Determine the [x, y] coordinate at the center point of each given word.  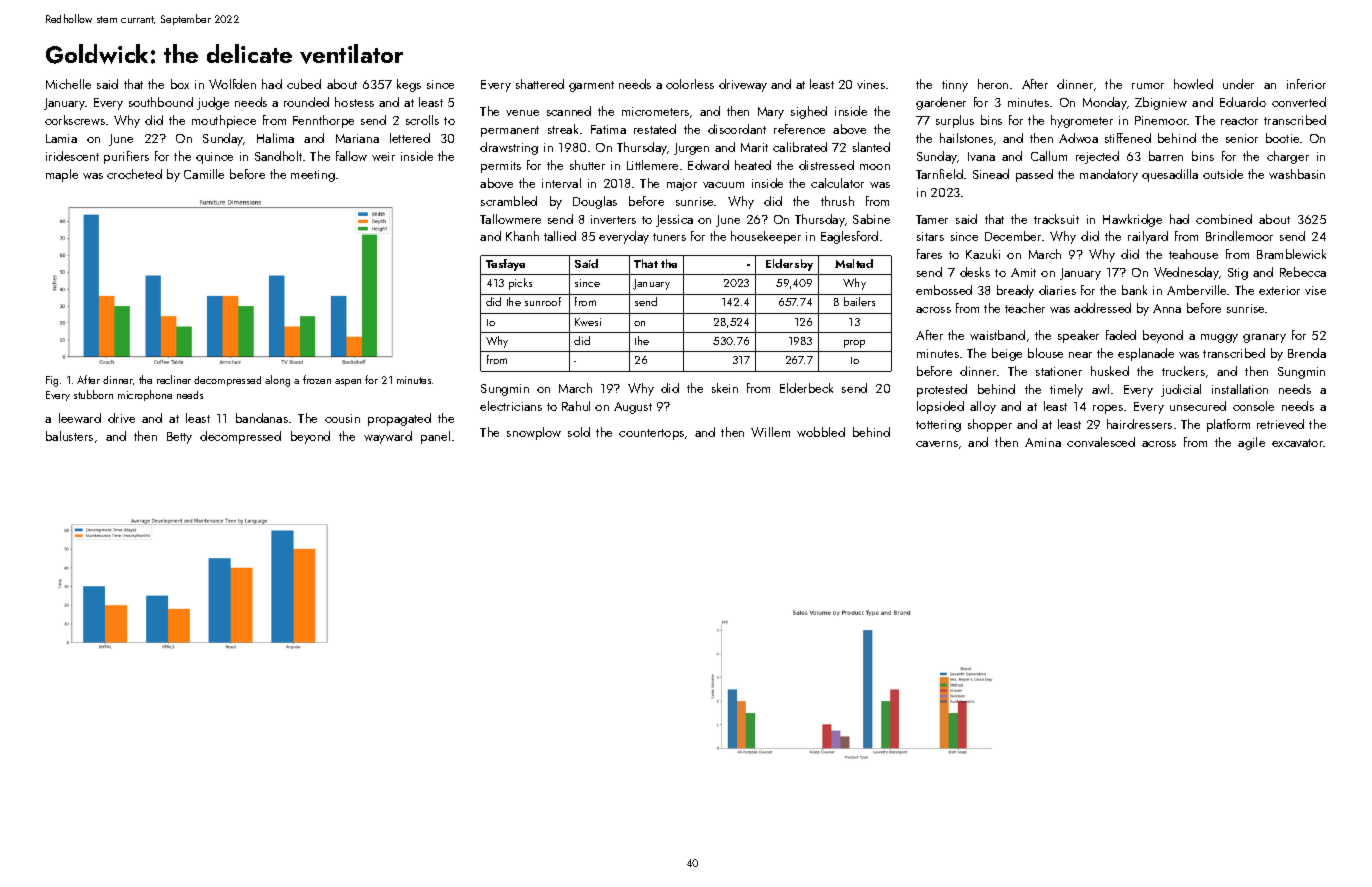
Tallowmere [510, 219]
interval [561, 183]
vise [1315, 290]
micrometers [655, 111]
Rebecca [1303, 272]
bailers [859, 301]
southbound [161, 102]
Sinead [991, 174]
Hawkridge [1132, 220]
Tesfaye [505, 265]
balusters [69, 436]
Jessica [674, 221]
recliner [174, 379]
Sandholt [278, 156]
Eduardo [1243, 102]
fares [929, 254]
